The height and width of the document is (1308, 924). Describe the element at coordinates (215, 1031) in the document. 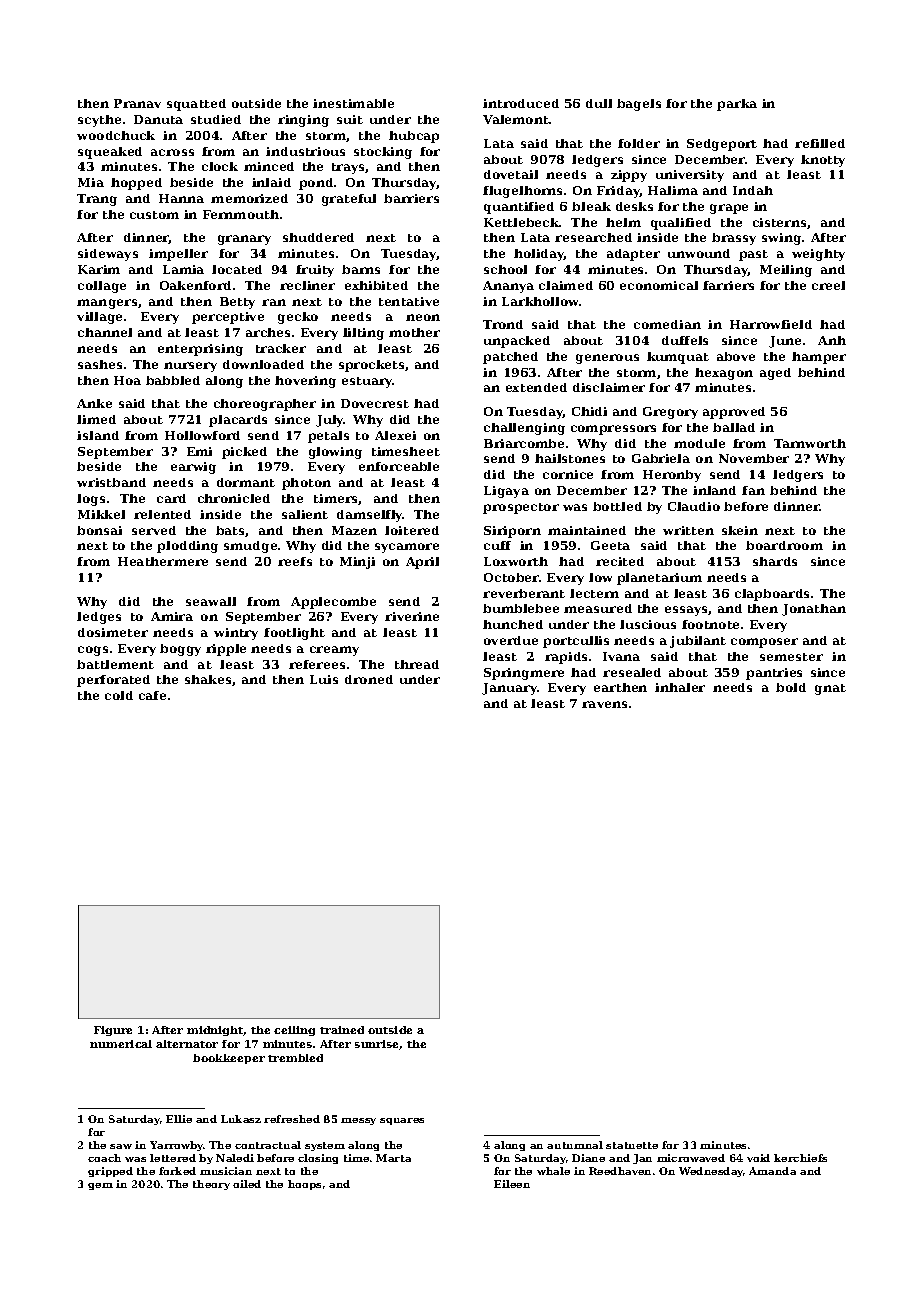

I see `midnight` at that location.
